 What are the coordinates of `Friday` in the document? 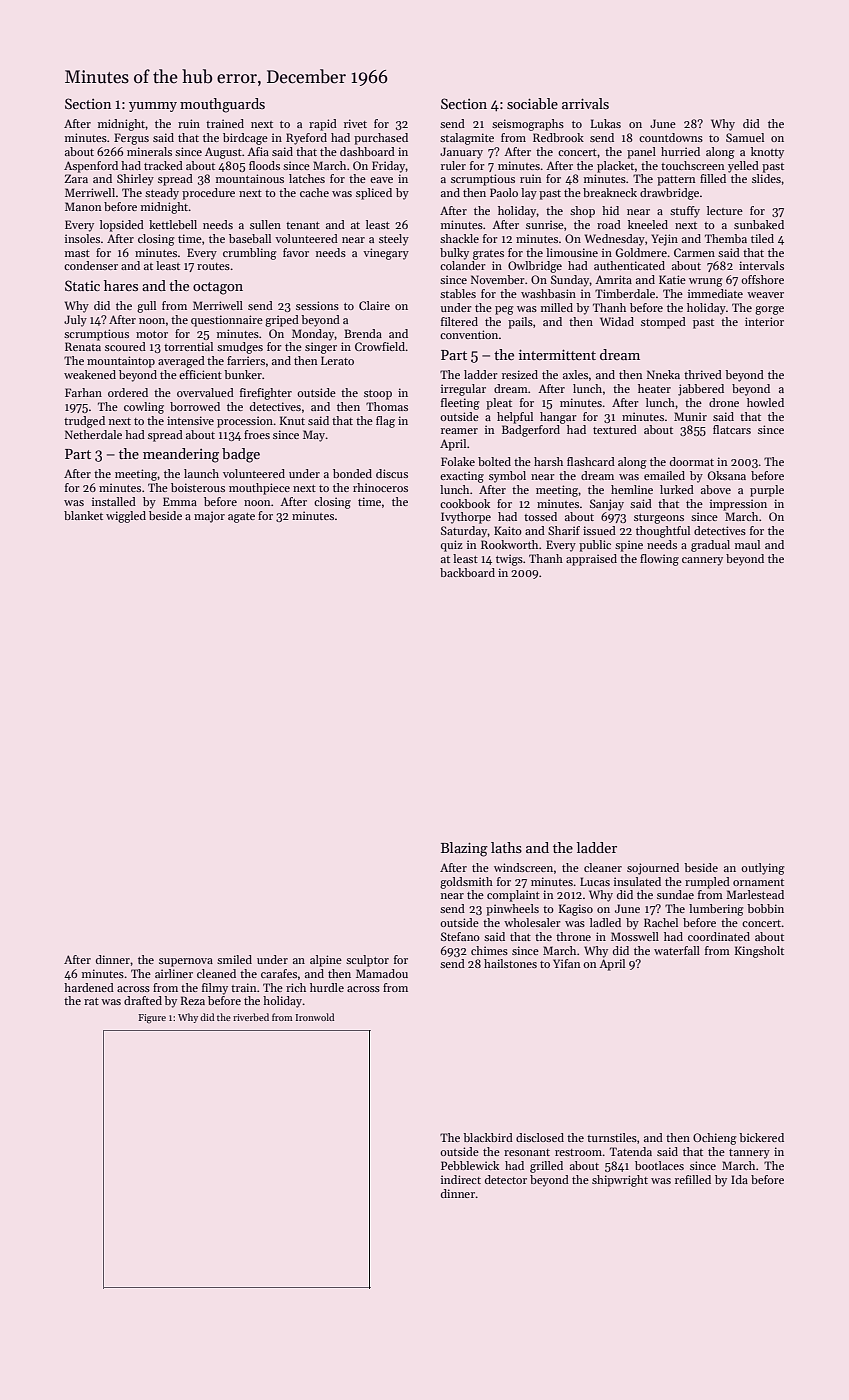 It's located at (389, 167).
